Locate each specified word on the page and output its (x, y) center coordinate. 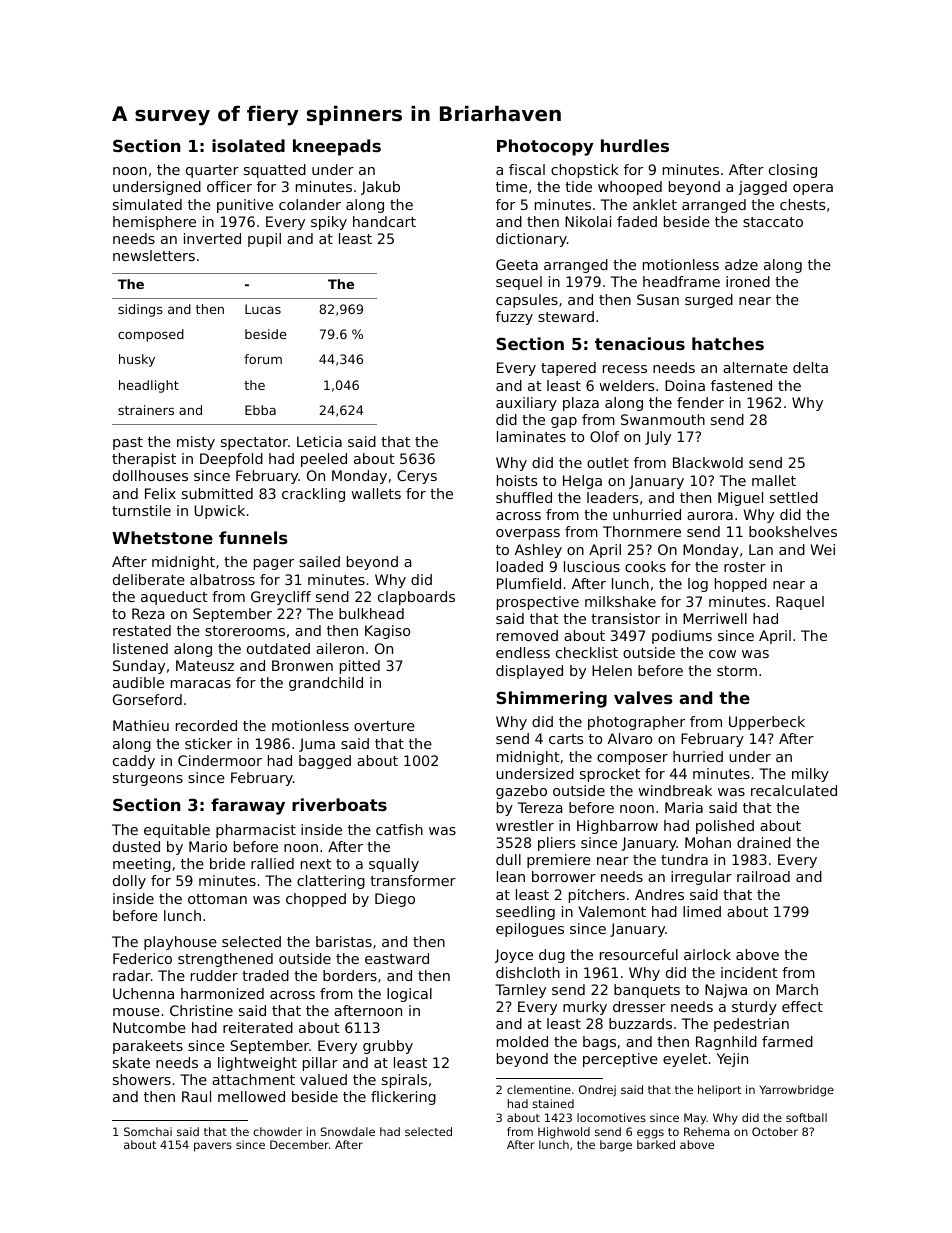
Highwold (564, 1133)
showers (142, 1079)
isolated (248, 145)
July (658, 438)
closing (793, 171)
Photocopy (545, 147)
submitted (217, 493)
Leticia (319, 441)
